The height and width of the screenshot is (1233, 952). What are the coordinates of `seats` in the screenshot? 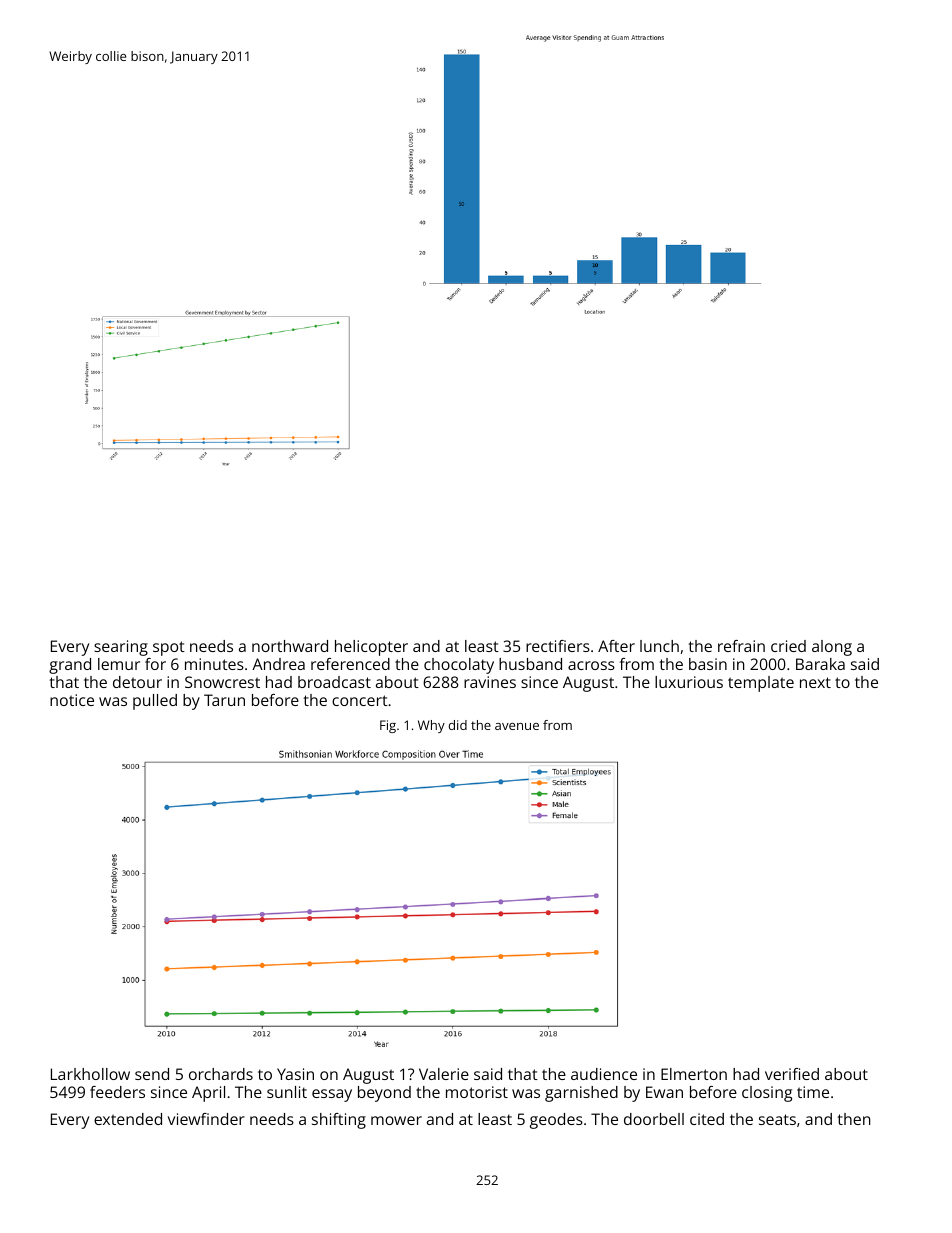 It's located at (777, 1119).
